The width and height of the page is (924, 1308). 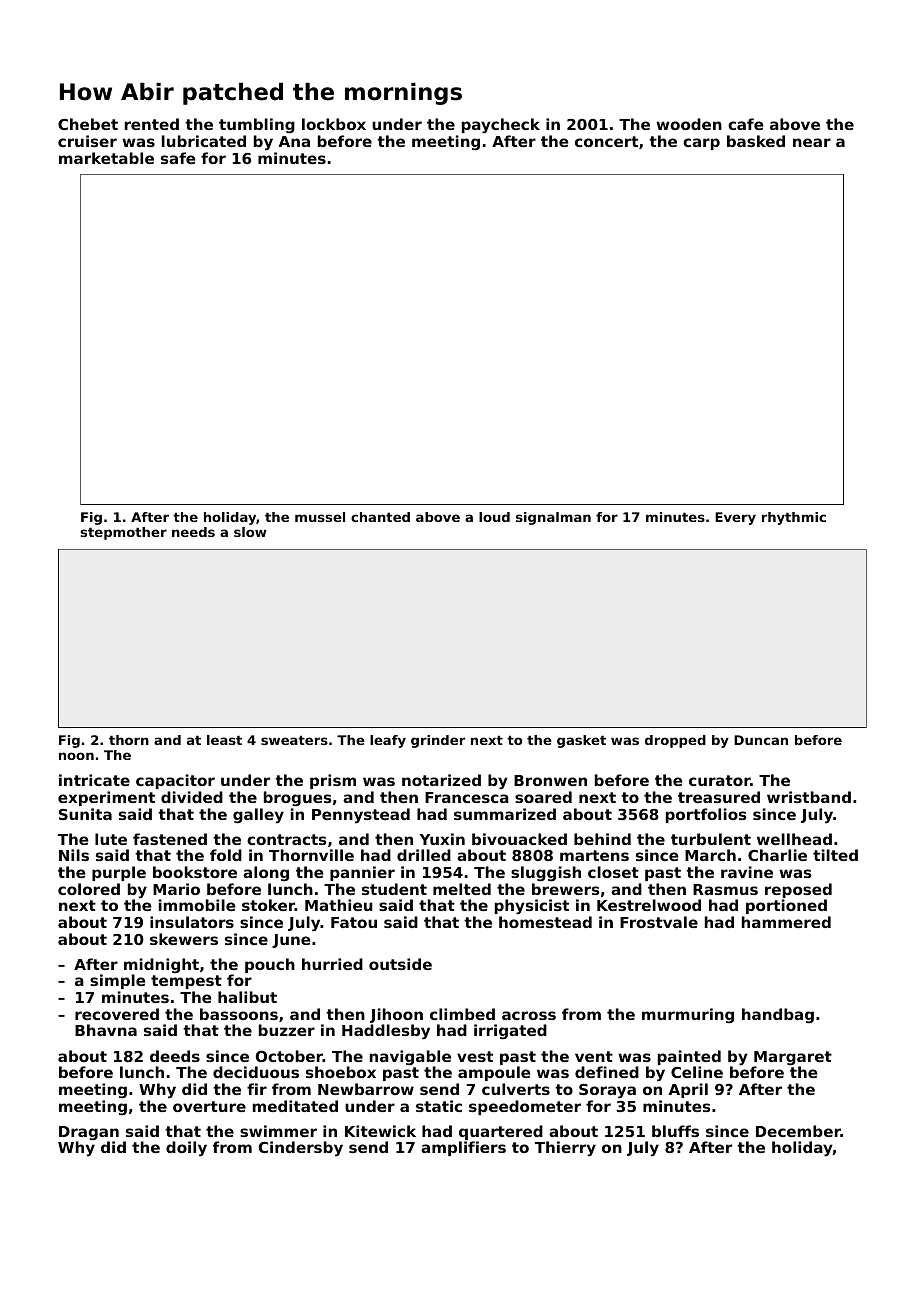 I want to click on rhythmic, so click(x=794, y=518).
